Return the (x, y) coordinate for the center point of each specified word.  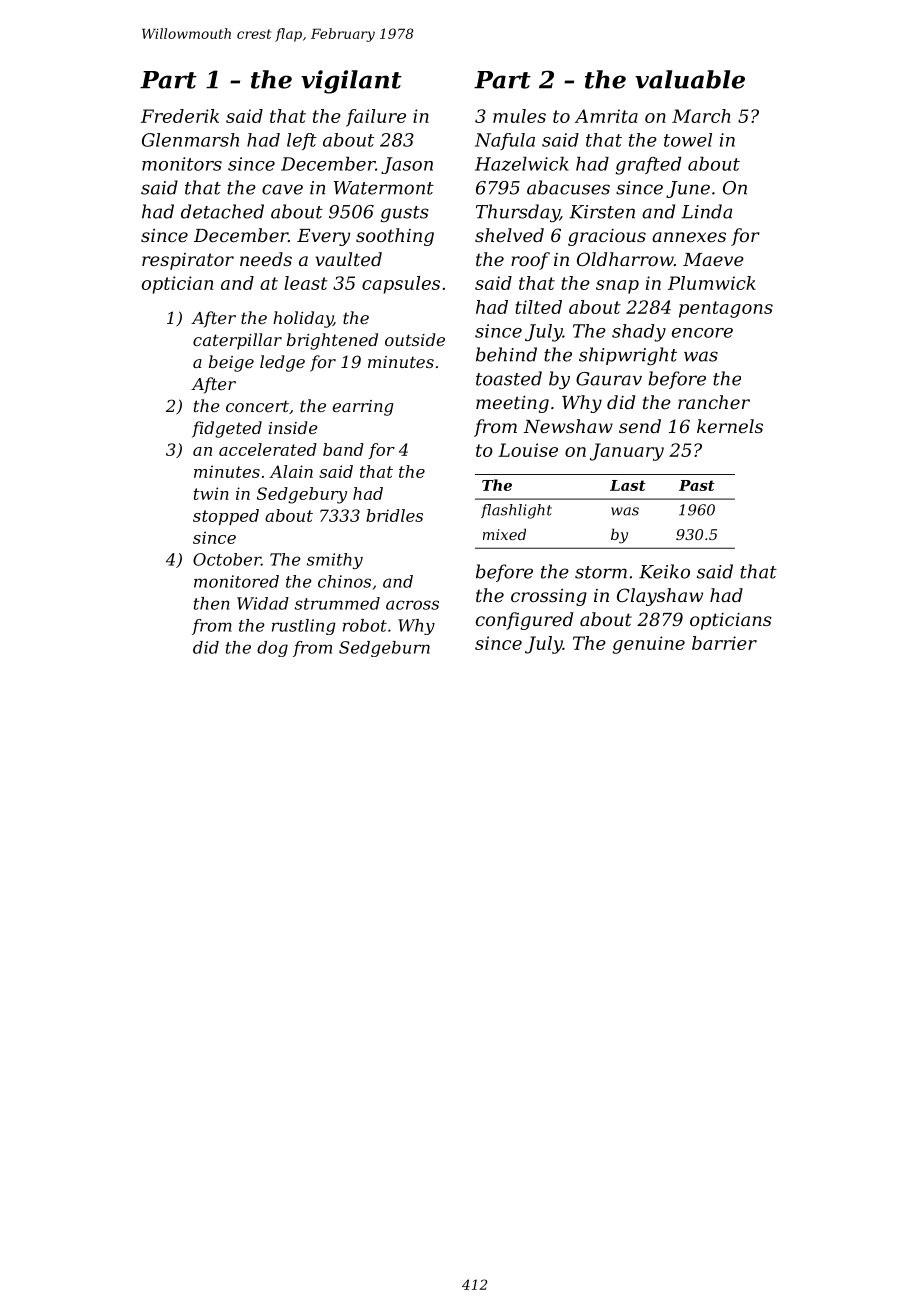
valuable (690, 79)
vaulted (348, 259)
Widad (263, 603)
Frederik (180, 116)
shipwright (628, 356)
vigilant (351, 82)
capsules (401, 285)
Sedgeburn (384, 649)
